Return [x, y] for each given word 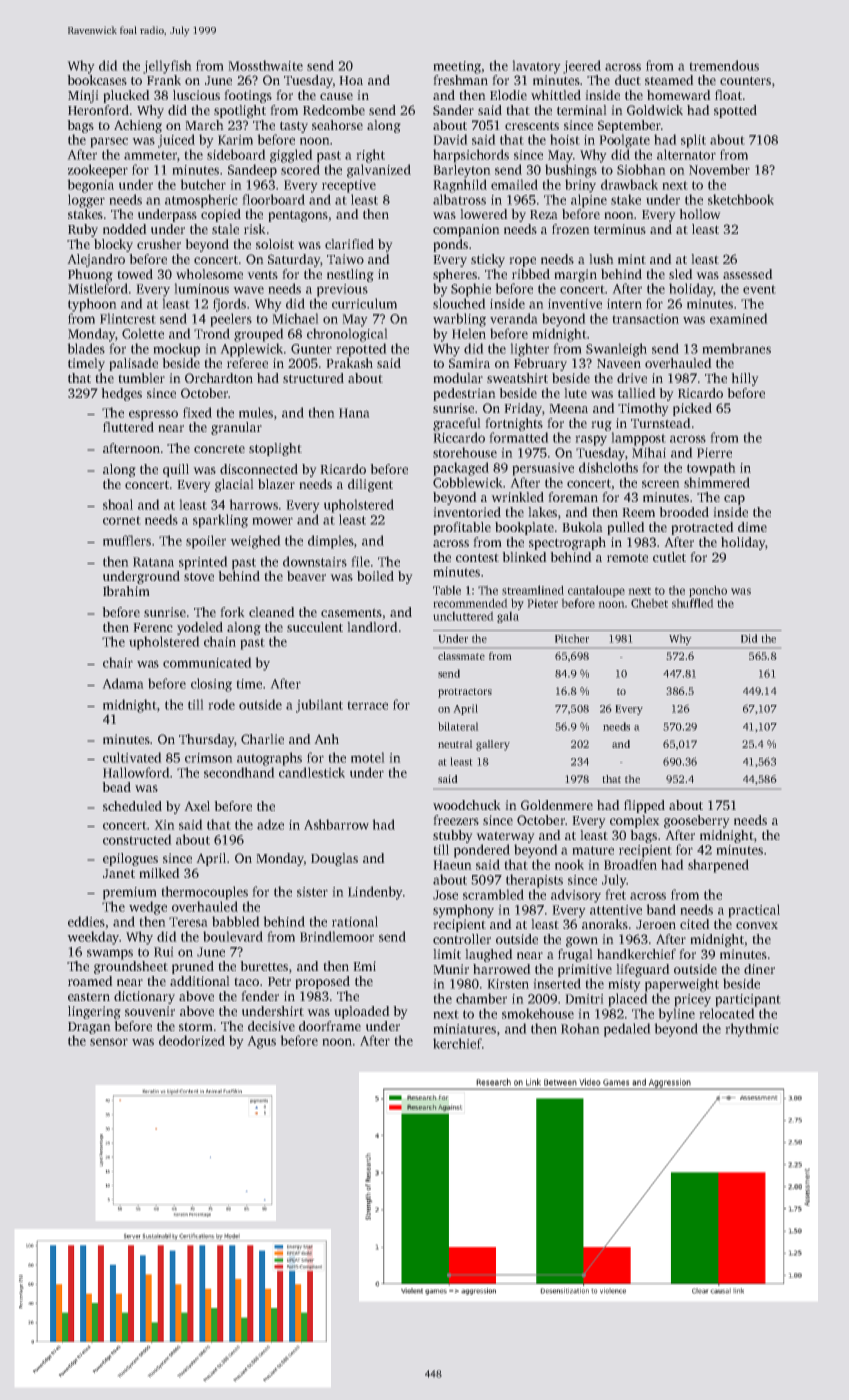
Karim [235, 140]
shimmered [717, 482]
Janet [119, 873]
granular [236, 428]
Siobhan [641, 169]
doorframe [330, 1026]
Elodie [508, 95]
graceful [457, 424]
